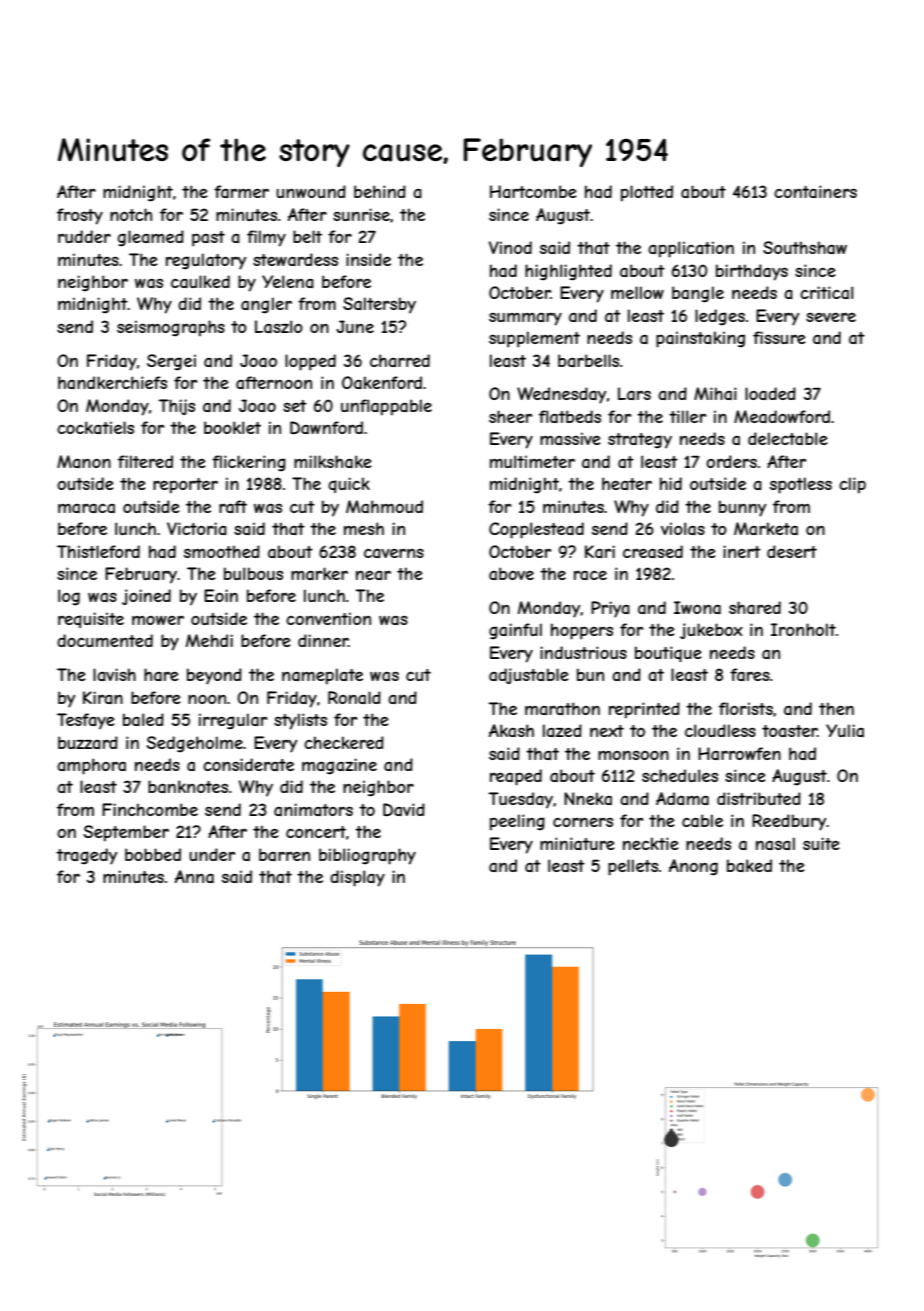 This page has width=924, height=1311. What do you see at coordinates (284, 854) in the page?
I see `barren` at bounding box center [284, 854].
